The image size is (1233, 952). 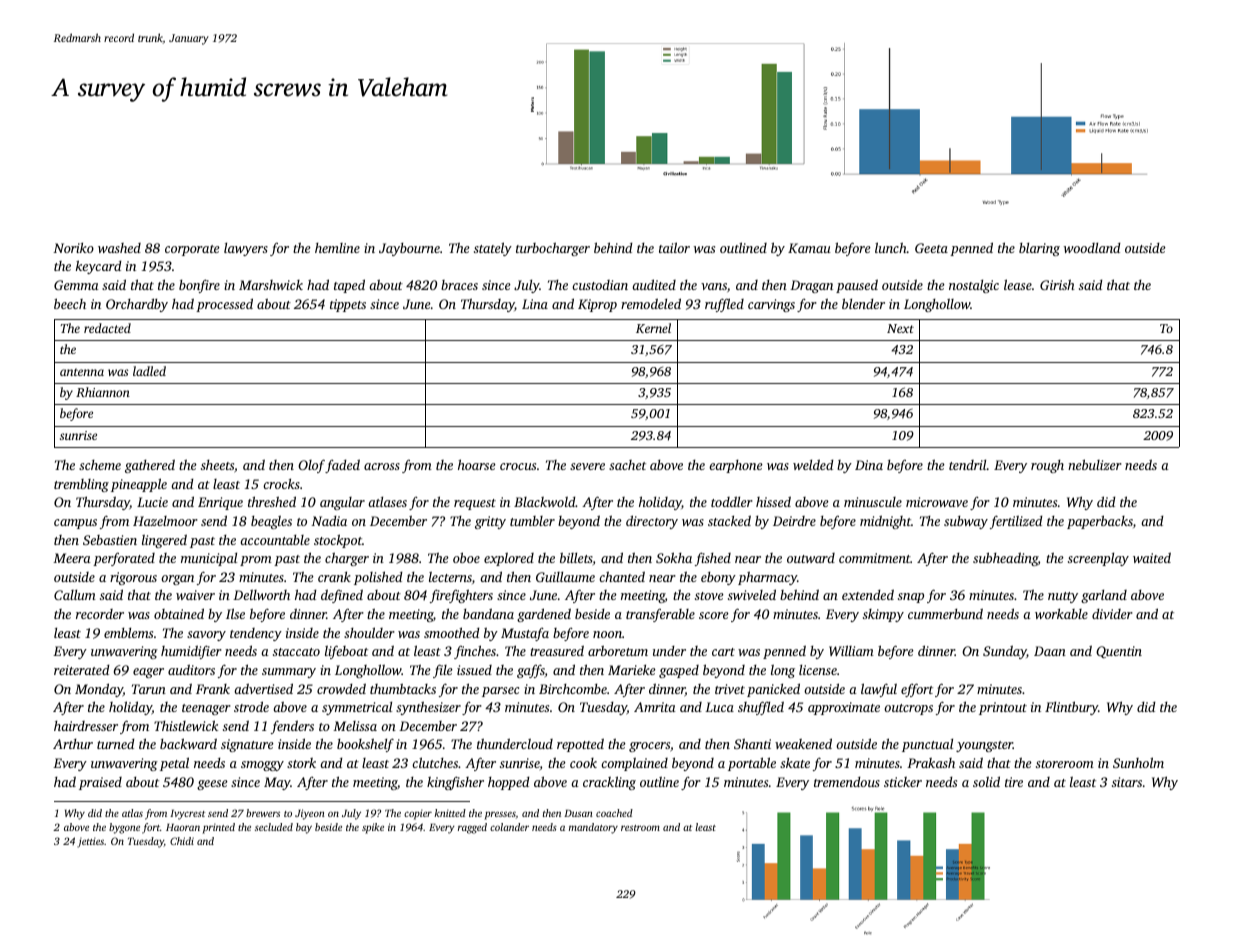 What do you see at coordinates (761, 708) in the page?
I see `shuffled` at bounding box center [761, 708].
